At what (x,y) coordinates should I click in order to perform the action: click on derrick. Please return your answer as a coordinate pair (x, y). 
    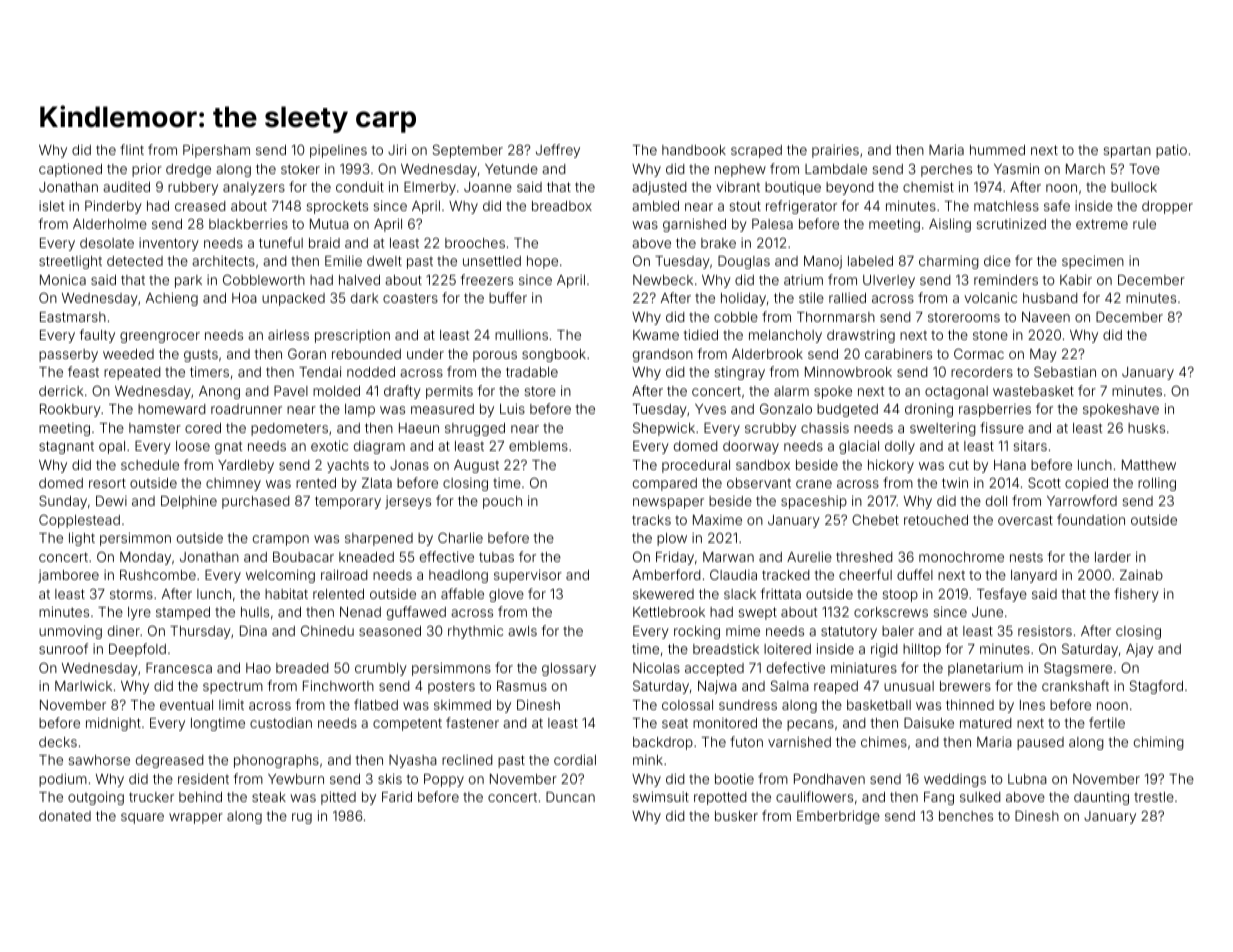
    Looking at the image, I should click on (61, 391).
